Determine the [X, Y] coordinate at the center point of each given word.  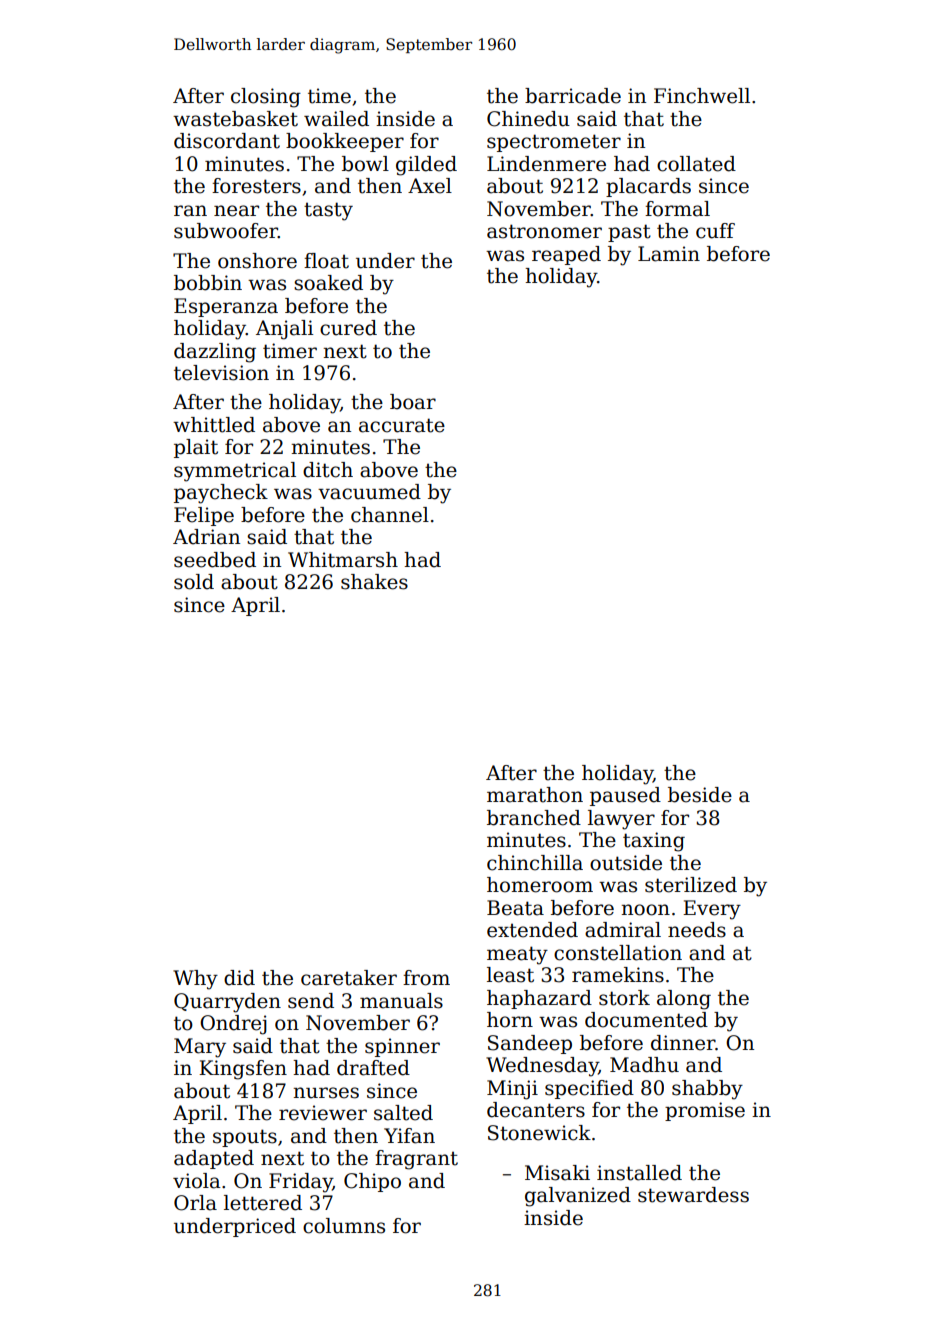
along [684, 1000]
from [426, 978]
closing [266, 98]
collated [696, 164]
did [239, 978]
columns [344, 1226]
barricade [573, 96]
